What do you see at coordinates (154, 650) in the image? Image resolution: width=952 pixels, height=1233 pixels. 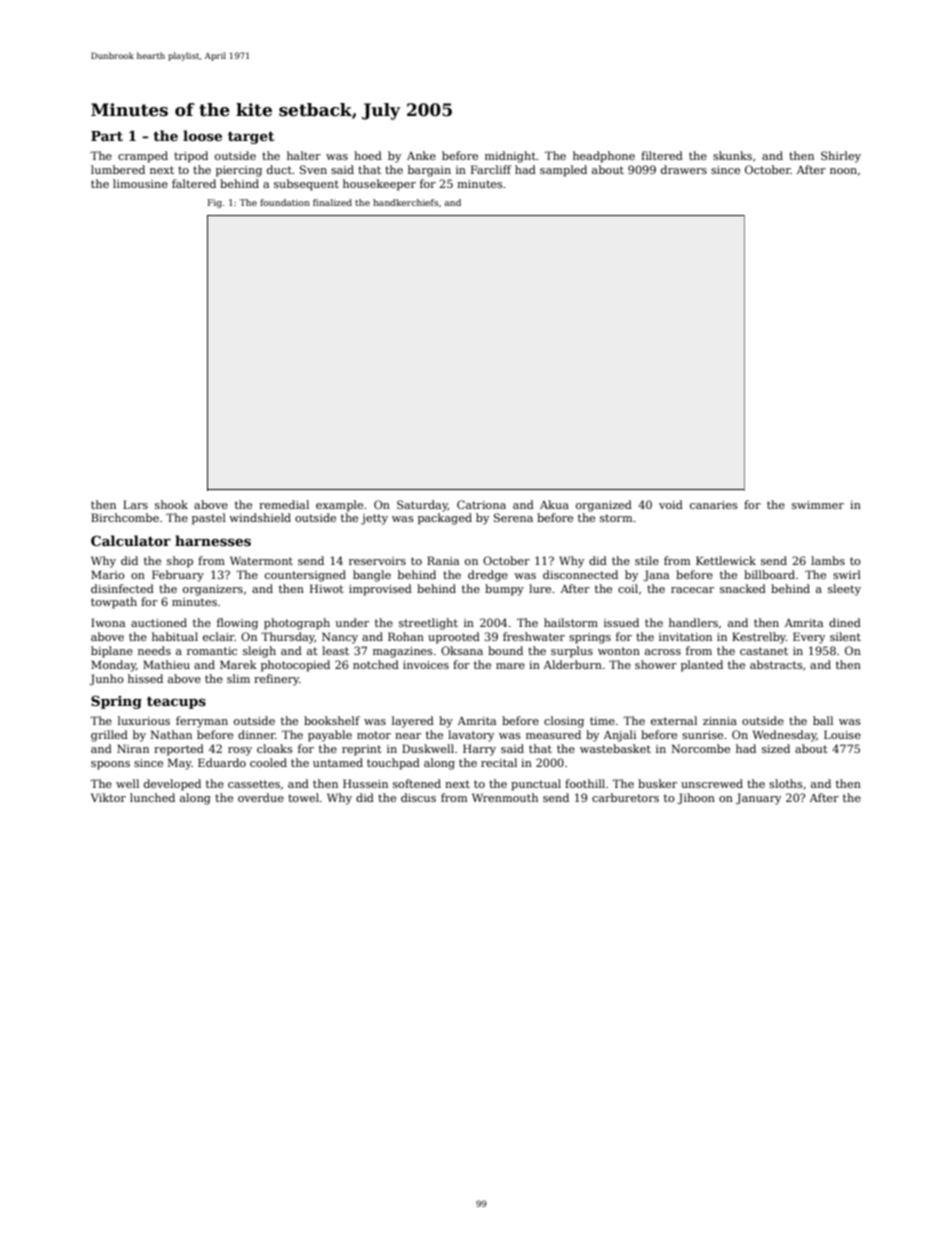 I see `needs` at bounding box center [154, 650].
